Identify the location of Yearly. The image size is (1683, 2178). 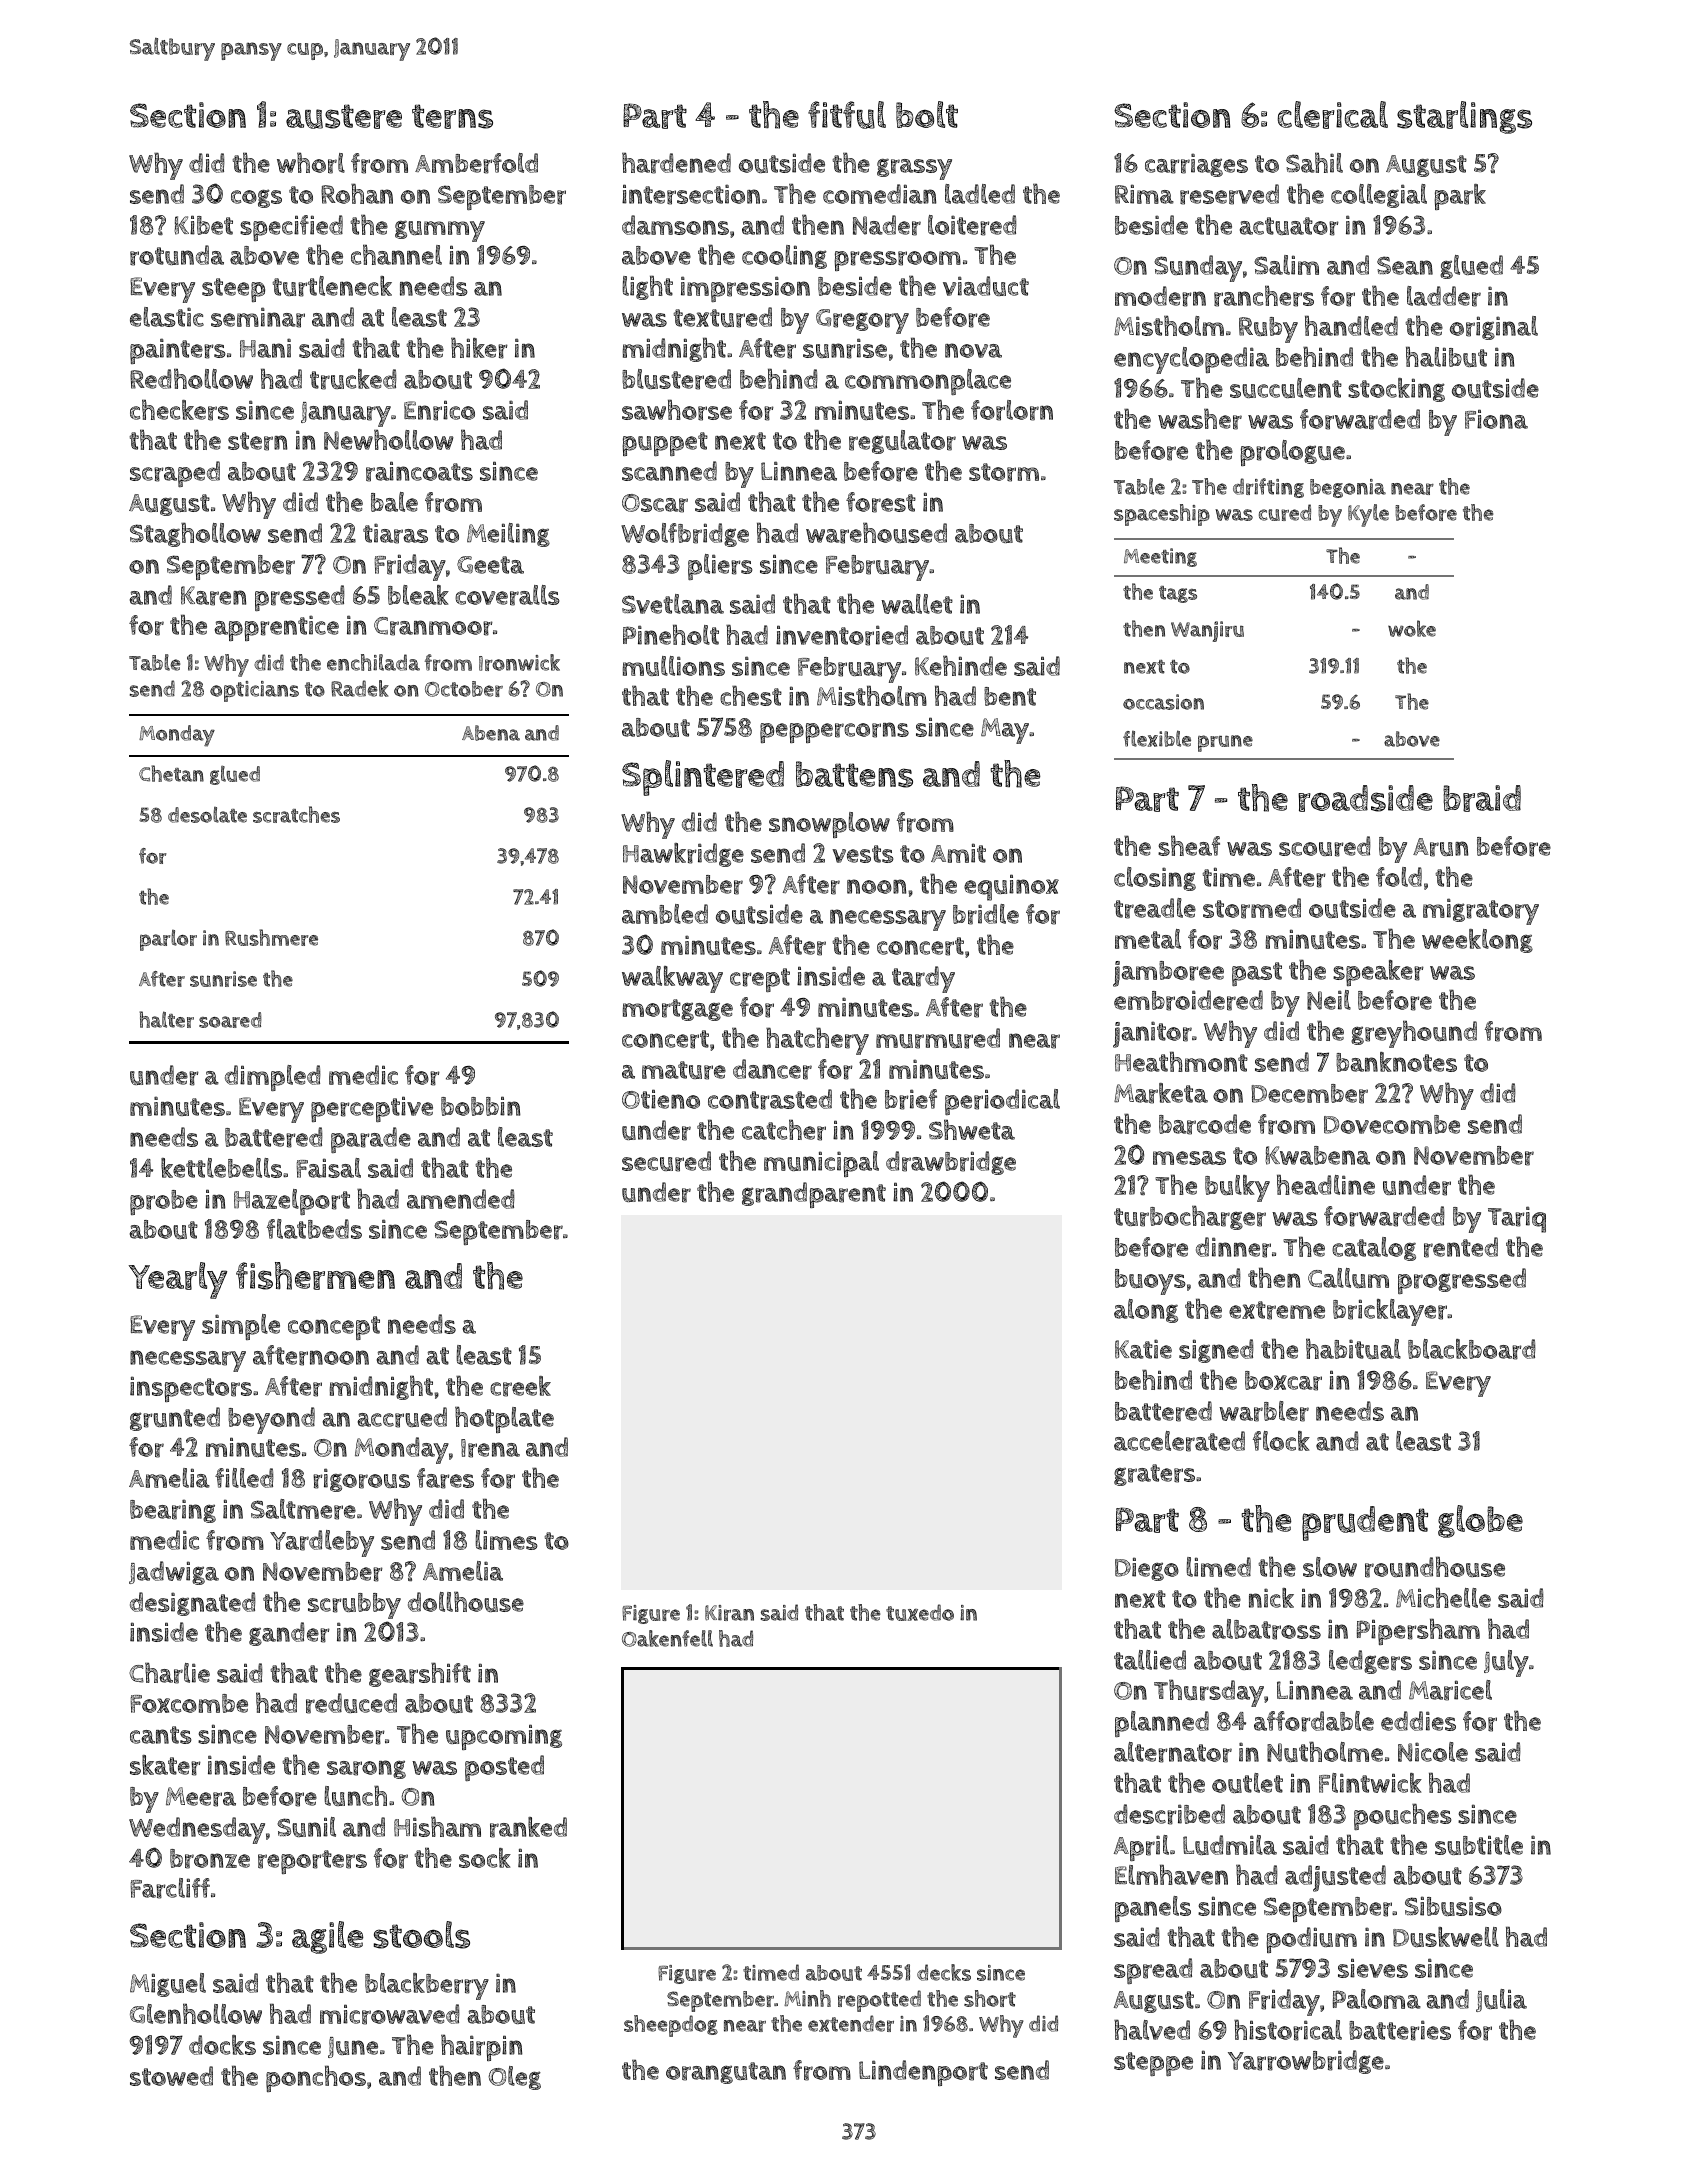
(178, 1280).
